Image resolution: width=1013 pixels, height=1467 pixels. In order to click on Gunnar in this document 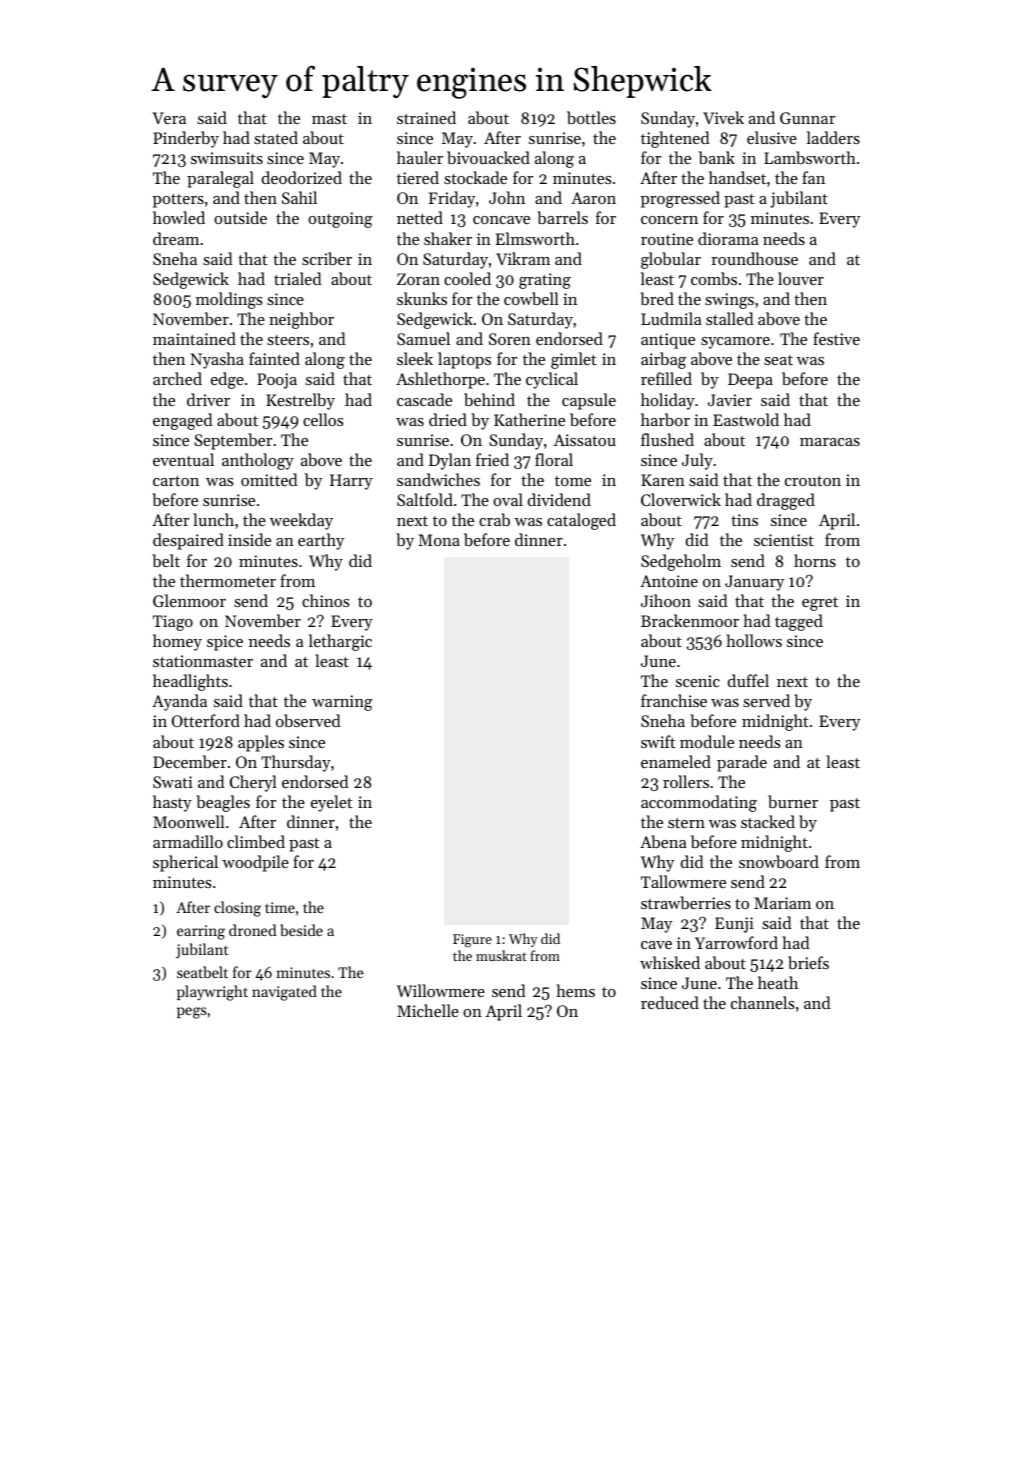, I will do `click(807, 118)`.
